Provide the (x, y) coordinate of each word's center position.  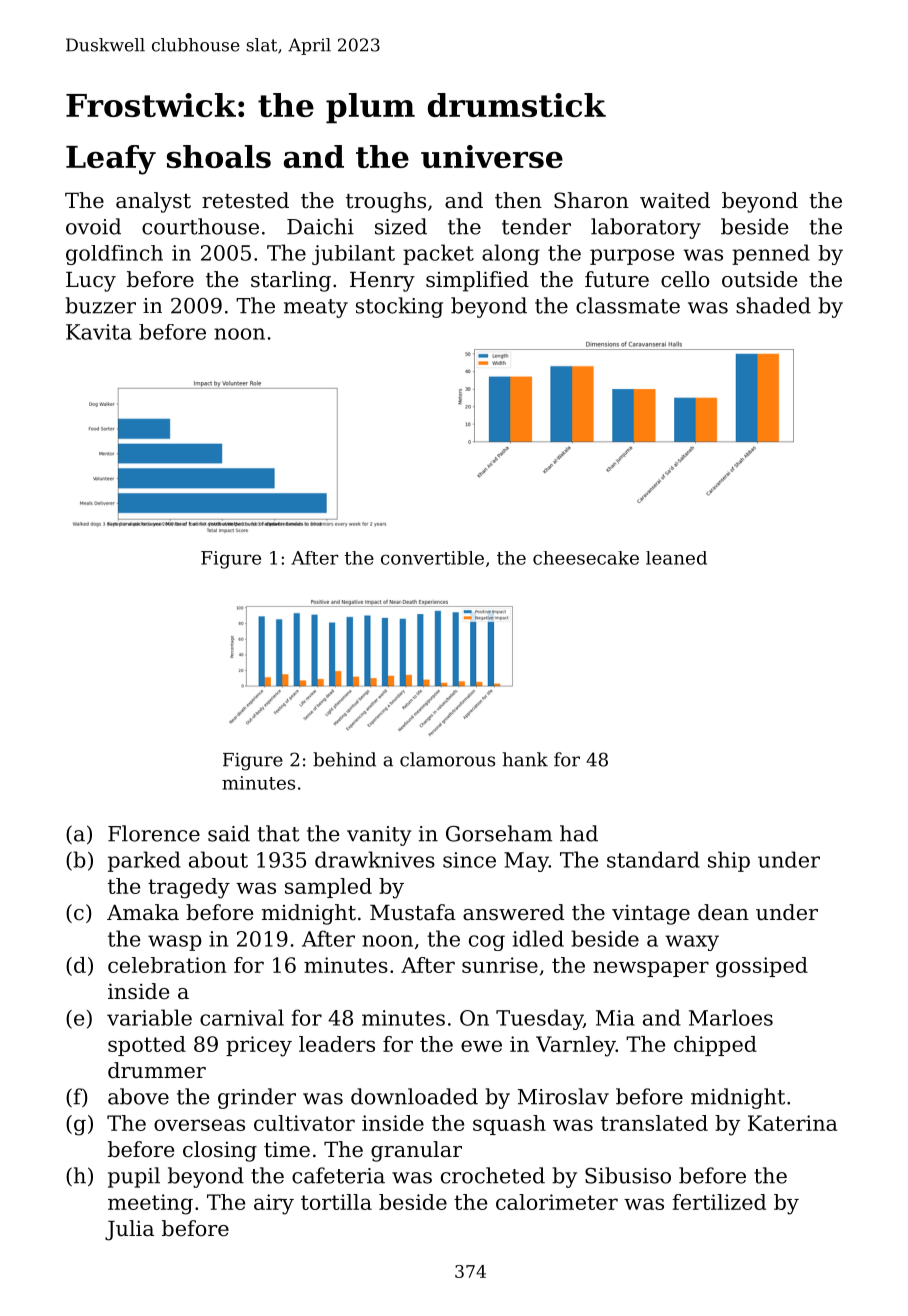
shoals (219, 156)
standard (653, 859)
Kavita (99, 332)
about (218, 859)
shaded (773, 305)
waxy (692, 943)
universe (492, 156)
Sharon (591, 200)
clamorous (447, 759)
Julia (129, 1230)
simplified (477, 281)
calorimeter (557, 1202)
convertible (432, 558)
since (469, 860)
